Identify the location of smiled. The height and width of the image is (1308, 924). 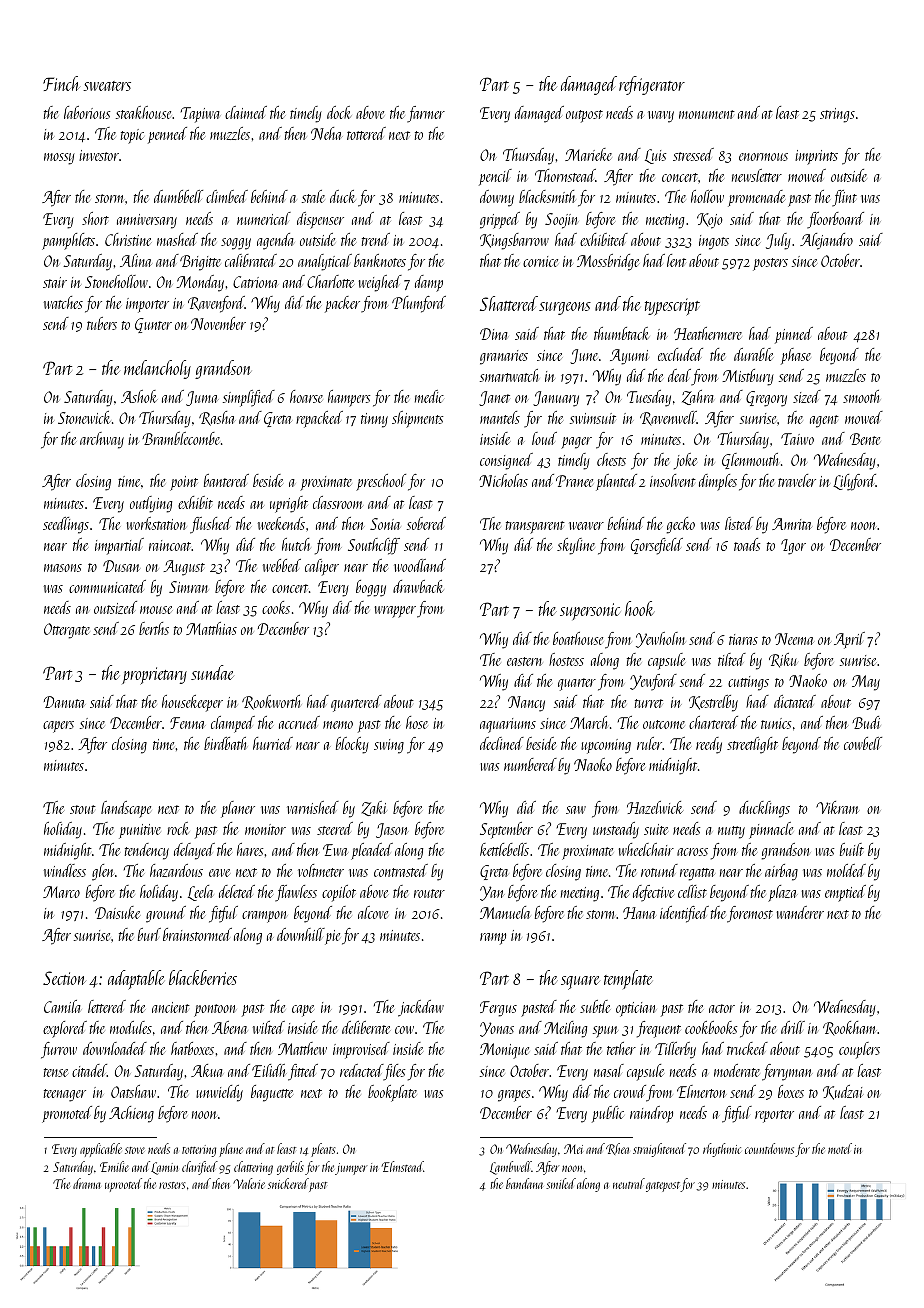
(561, 1183).
